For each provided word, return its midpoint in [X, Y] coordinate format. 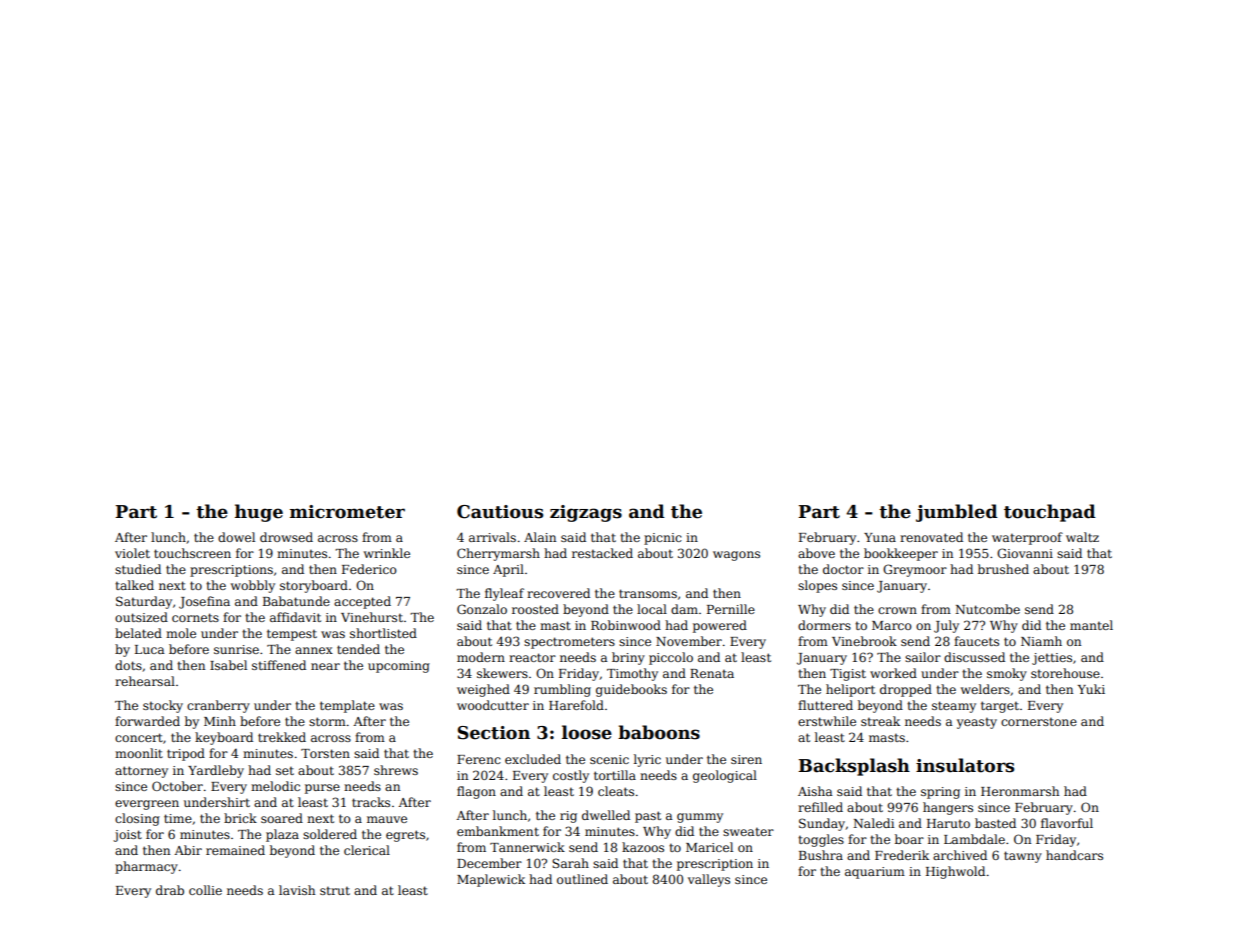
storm [327, 721]
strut [335, 890]
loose [587, 732]
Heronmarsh [1020, 791]
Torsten [325, 753]
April [508, 570]
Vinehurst [372, 617]
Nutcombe [987, 609]
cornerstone [1039, 721]
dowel [236, 537]
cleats [616, 791]
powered [720, 626]
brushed [1003, 569]
